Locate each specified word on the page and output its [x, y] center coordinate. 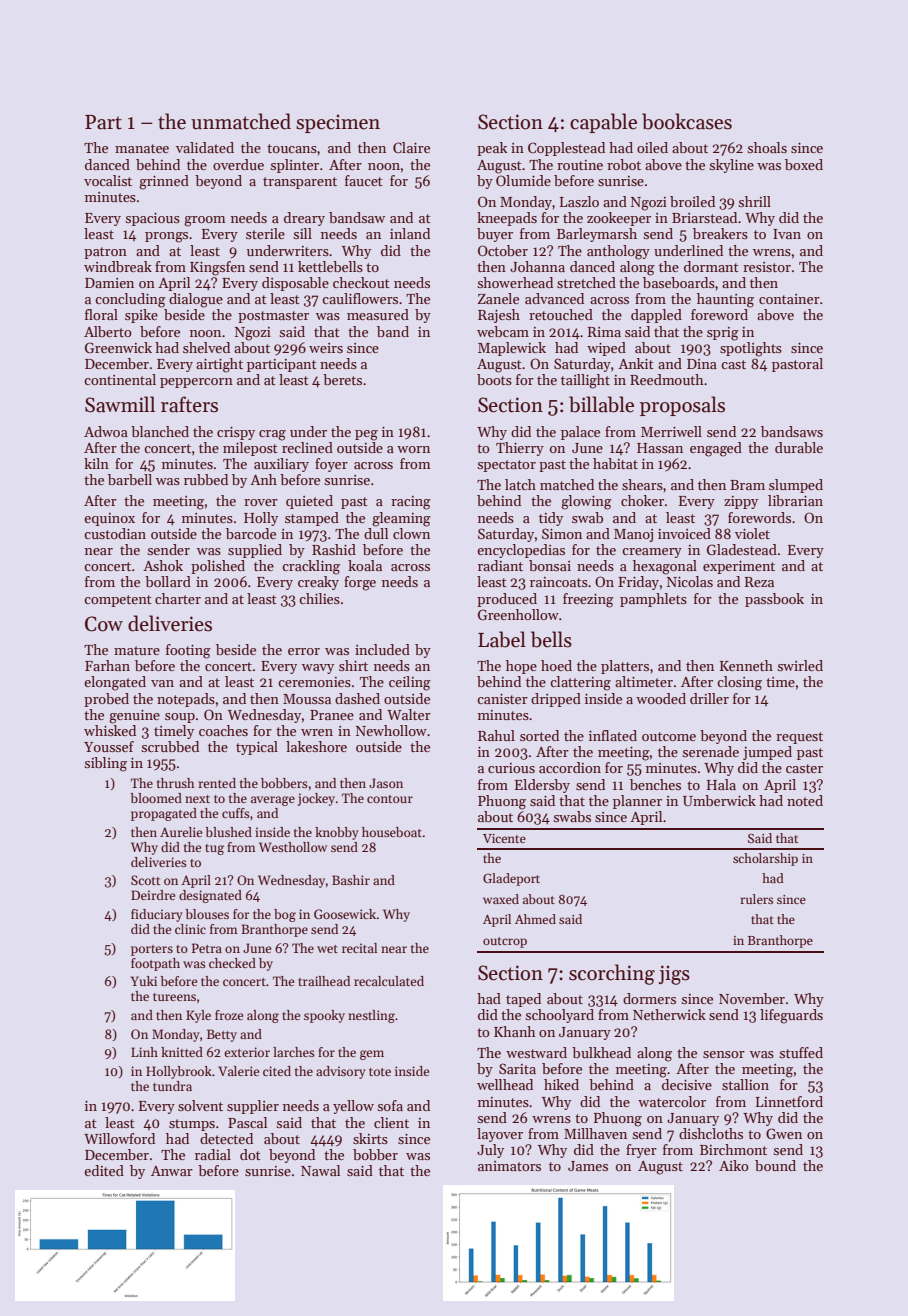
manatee [142, 148]
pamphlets [653, 600]
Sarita [517, 1068]
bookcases [687, 121]
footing [188, 651]
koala [365, 565]
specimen [338, 123]
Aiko [734, 1165]
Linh [144, 1052]
